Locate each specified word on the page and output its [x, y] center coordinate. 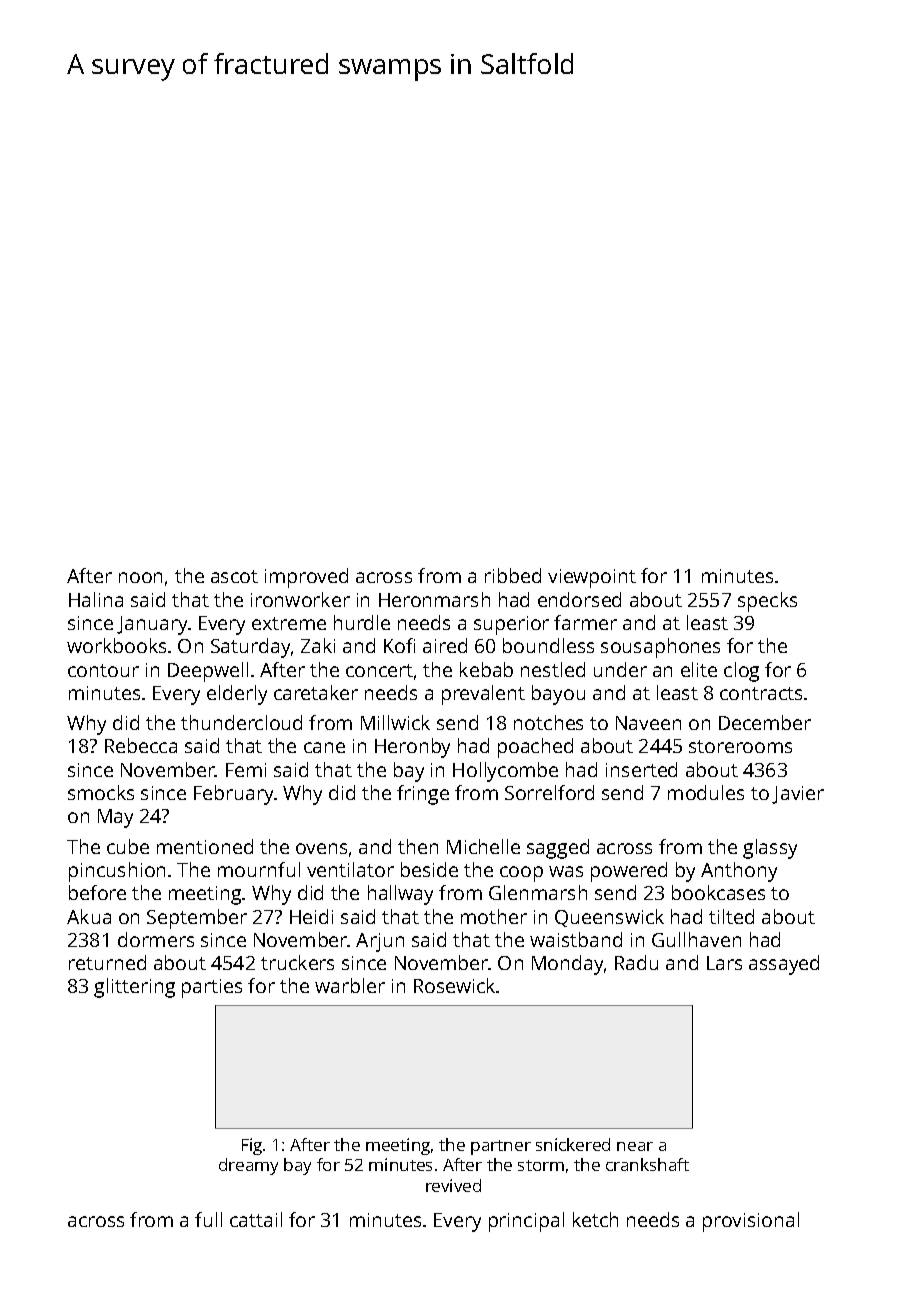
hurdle [362, 622]
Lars [724, 963]
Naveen [648, 723]
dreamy [248, 1166]
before [97, 892]
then [418, 846]
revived [453, 1185]
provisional [751, 1222]
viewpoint [592, 578]
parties [212, 988]
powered [629, 872]
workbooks [116, 645]
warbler [350, 985]
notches [548, 722]
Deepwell [208, 672]
